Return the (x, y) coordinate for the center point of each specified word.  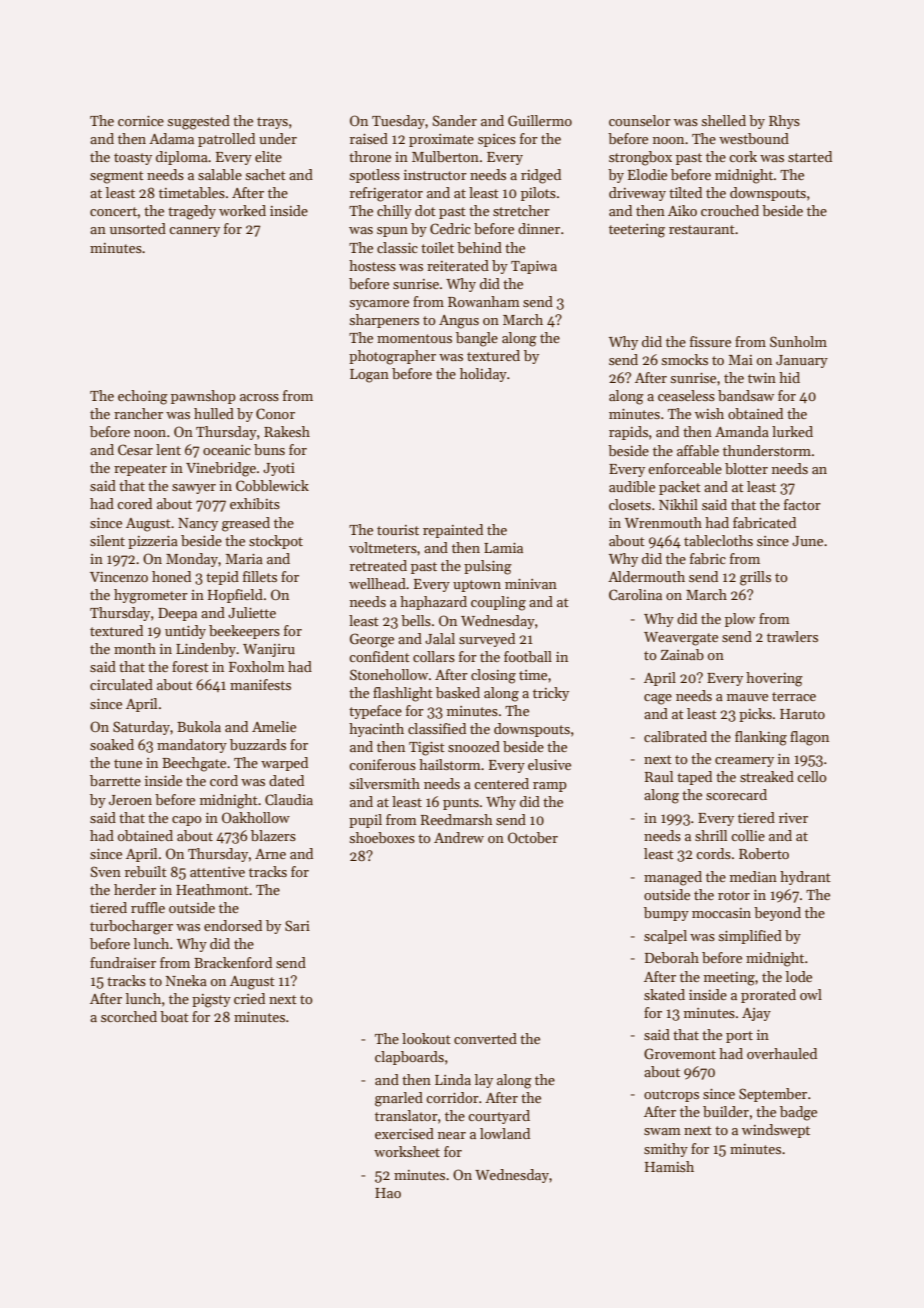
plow (740, 620)
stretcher (521, 210)
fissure (710, 341)
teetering (637, 231)
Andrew (459, 837)
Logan (369, 376)
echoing (143, 397)
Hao (388, 1193)
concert (114, 211)
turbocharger (131, 927)
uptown (477, 586)
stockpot (276, 542)
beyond (777, 914)
